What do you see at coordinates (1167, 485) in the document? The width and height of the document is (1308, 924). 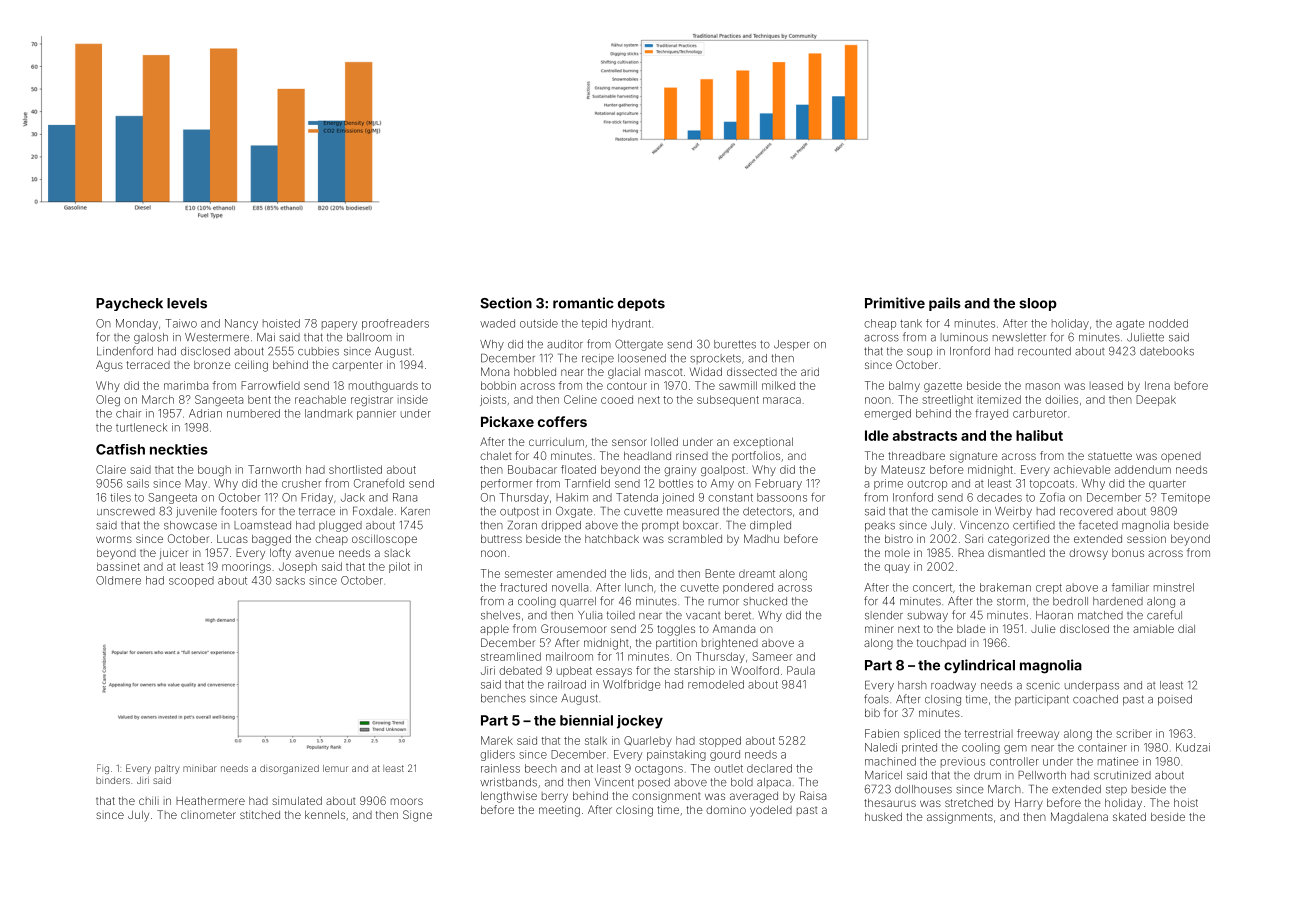 I see `quarter` at bounding box center [1167, 485].
